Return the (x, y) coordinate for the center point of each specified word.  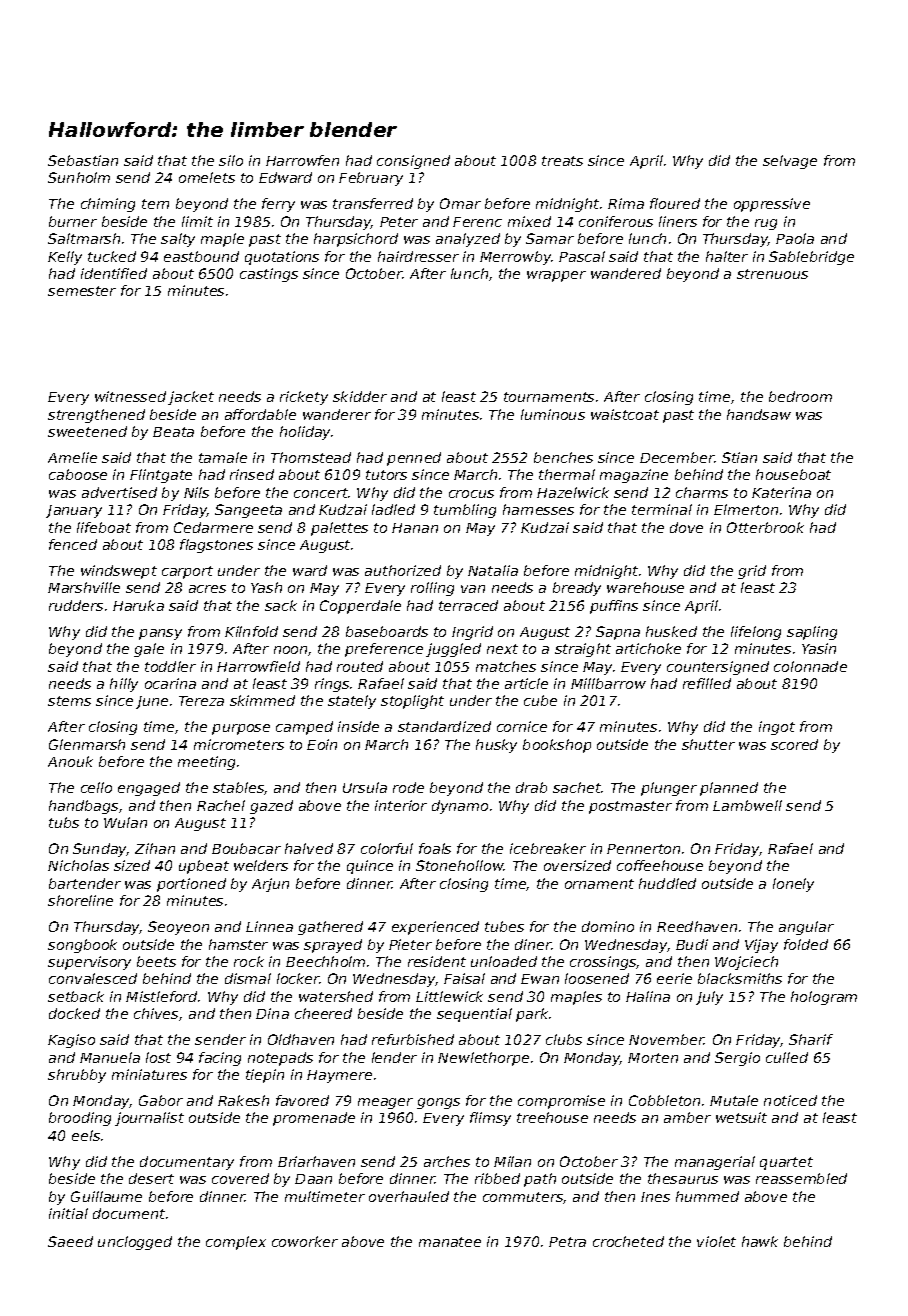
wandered (626, 273)
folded (806, 944)
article (526, 683)
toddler (170, 666)
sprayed (333, 946)
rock (249, 961)
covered (240, 1178)
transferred (373, 203)
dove (686, 527)
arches (447, 1161)
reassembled (801, 1178)
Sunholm (79, 177)
